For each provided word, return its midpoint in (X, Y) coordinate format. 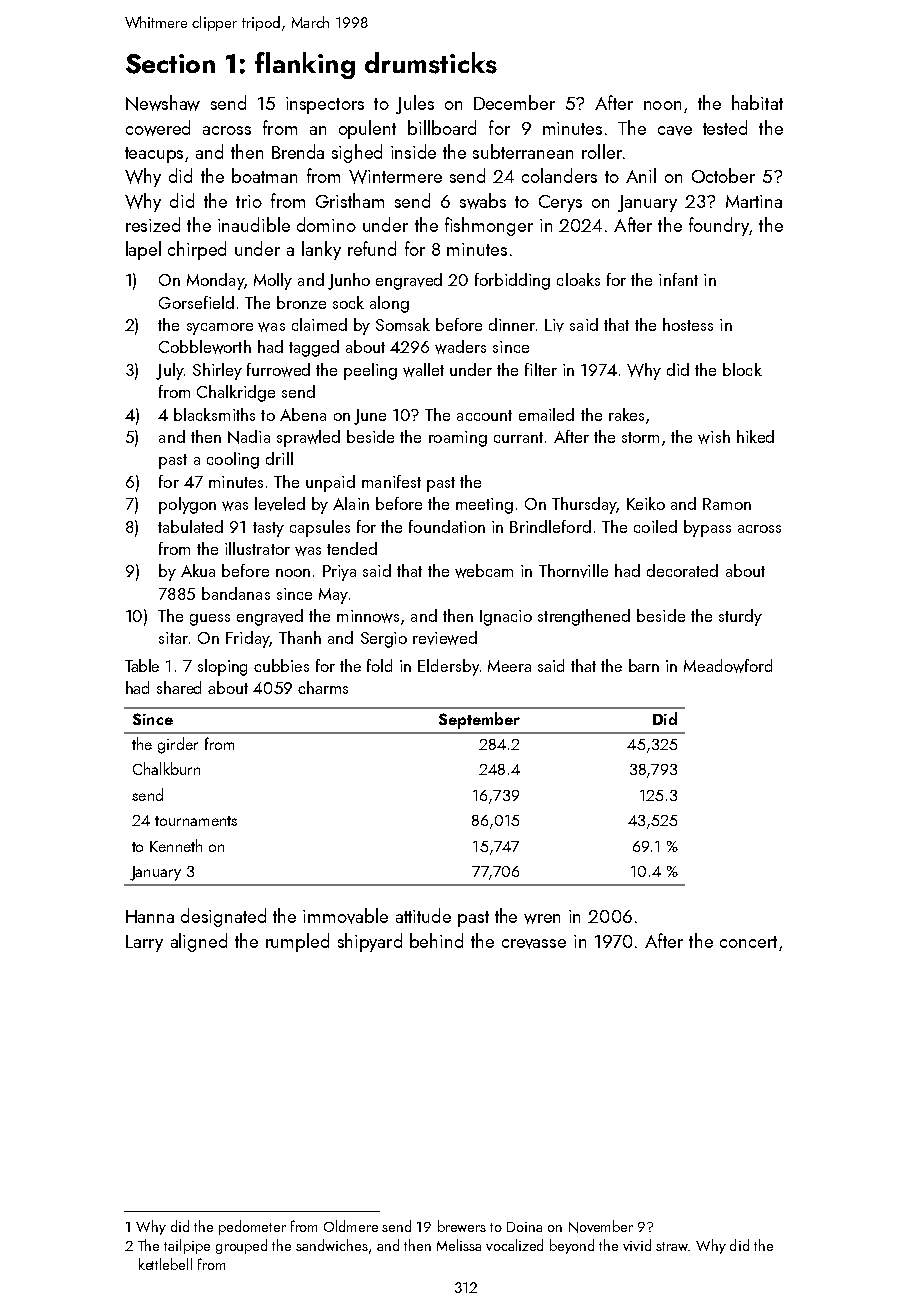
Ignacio (506, 618)
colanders (559, 175)
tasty (268, 529)
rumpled (297, 942)
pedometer (252, 1227)
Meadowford (728, 666)
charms (323, 687)
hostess (688, 324)
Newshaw (163, 103)
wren (542, 919)
